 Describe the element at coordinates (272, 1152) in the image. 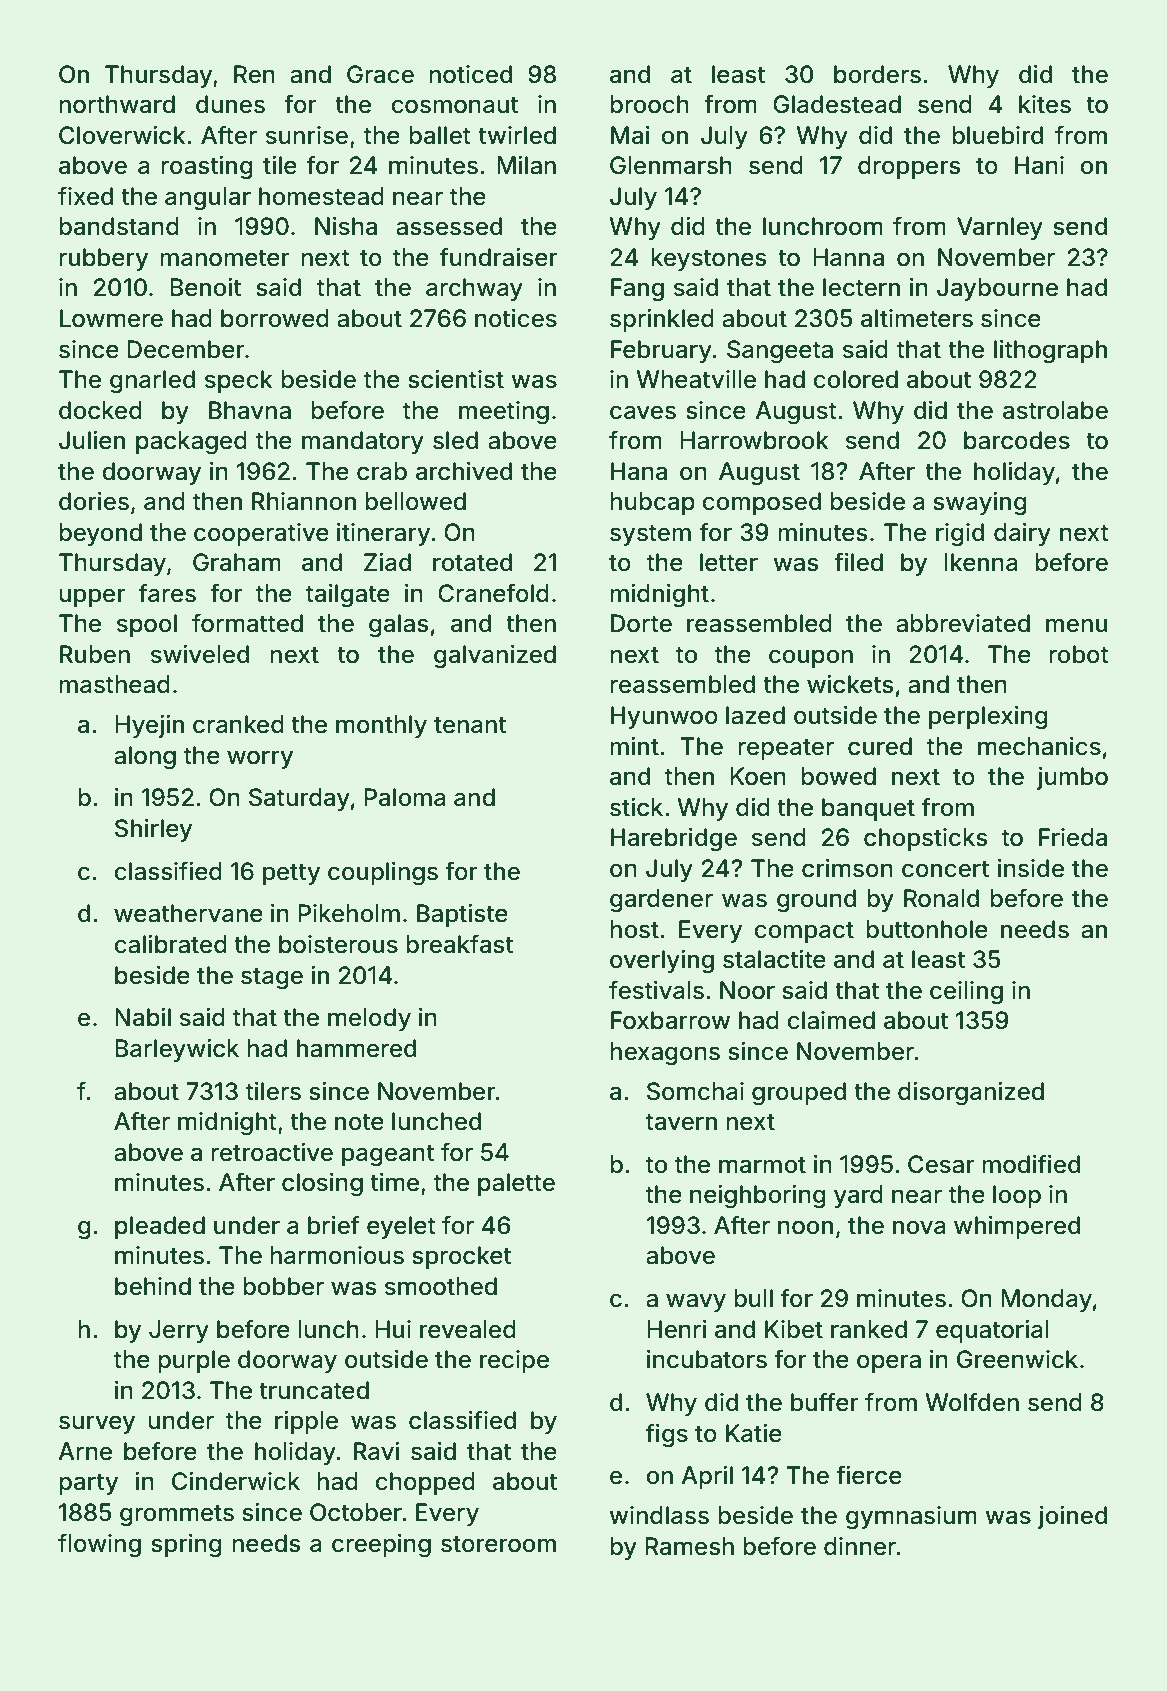

I see `retroactive` at that location.
